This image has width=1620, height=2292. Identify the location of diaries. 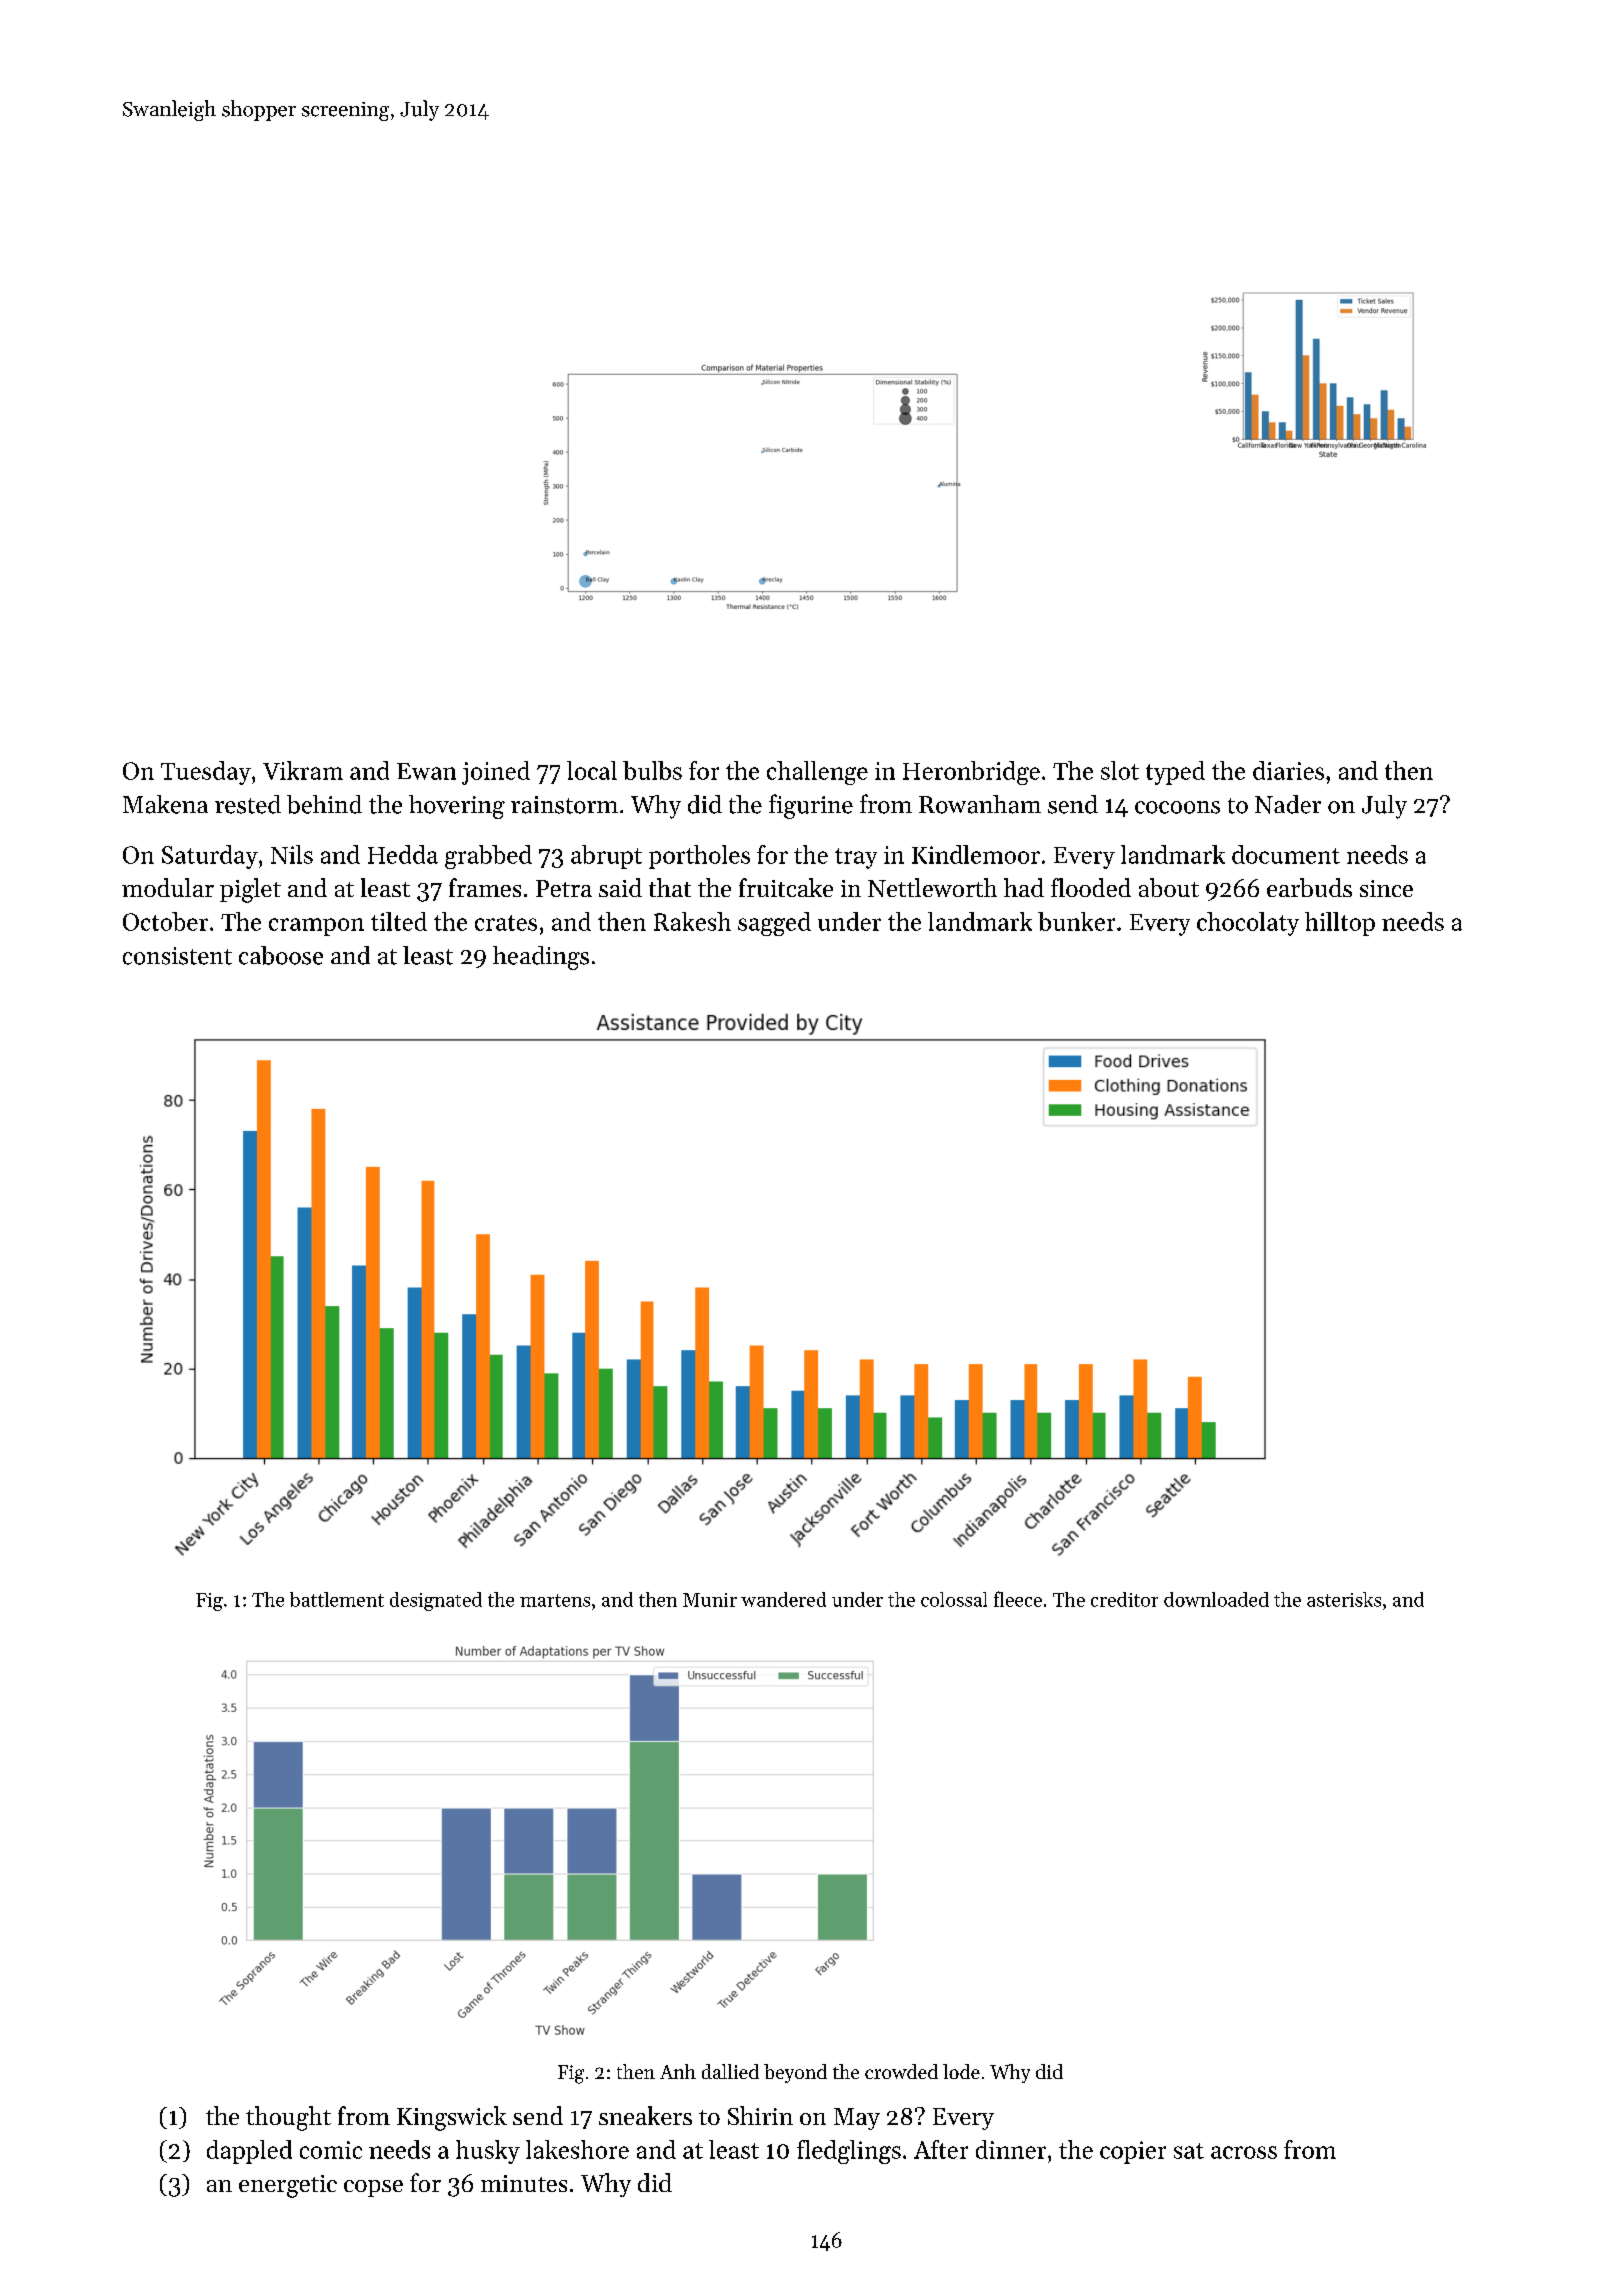
(1288, 770).
